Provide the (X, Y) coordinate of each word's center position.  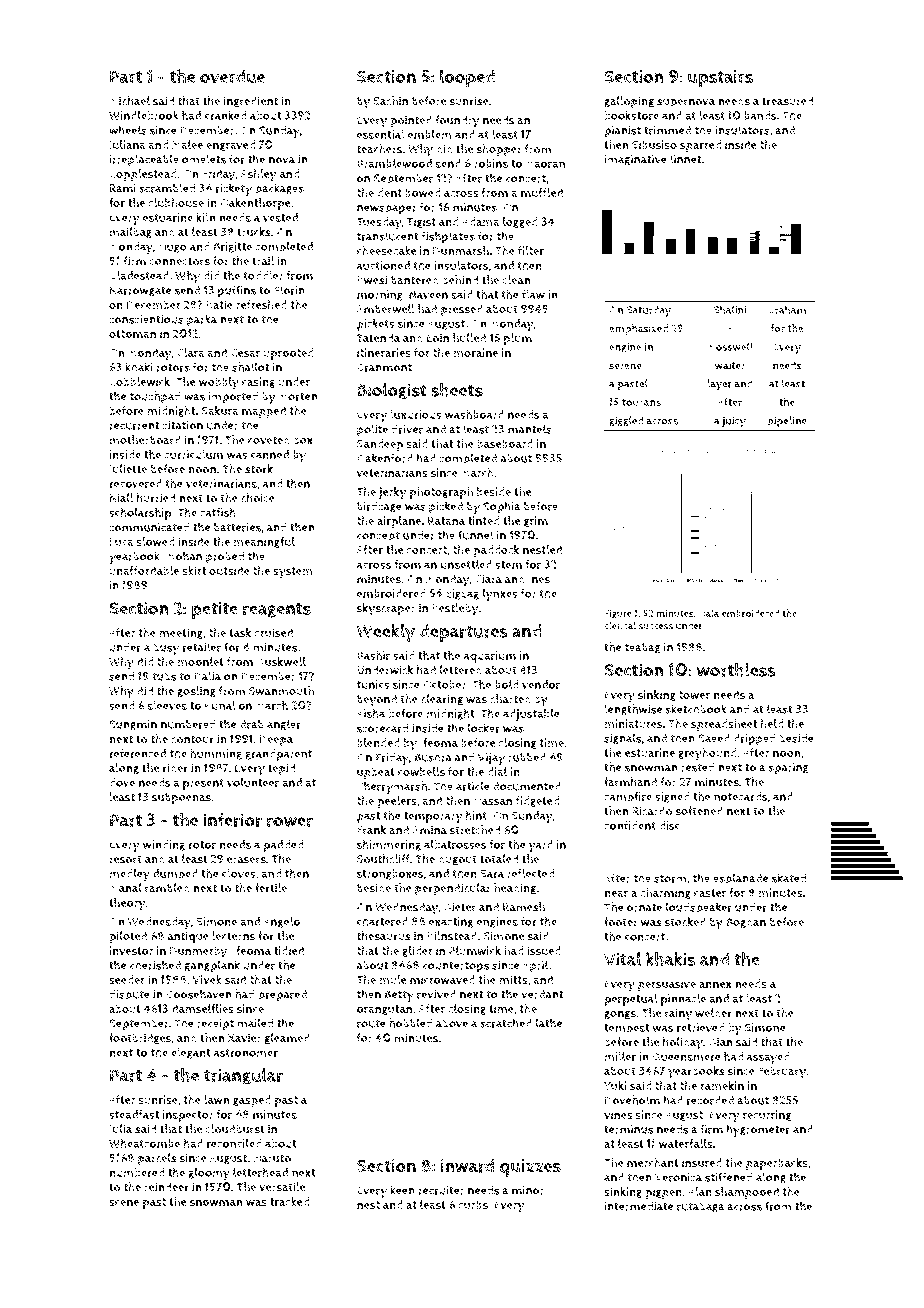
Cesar (245, 353)
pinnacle (683, 999)
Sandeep (380, 445)
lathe (549, 1023)
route (371, 1023)
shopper (499, 150)
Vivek (207, 979)
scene (124, 1202)
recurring (767, 1115)
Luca (122, 541)
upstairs (720, 79)
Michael (129, 101)
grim (536, 521)
